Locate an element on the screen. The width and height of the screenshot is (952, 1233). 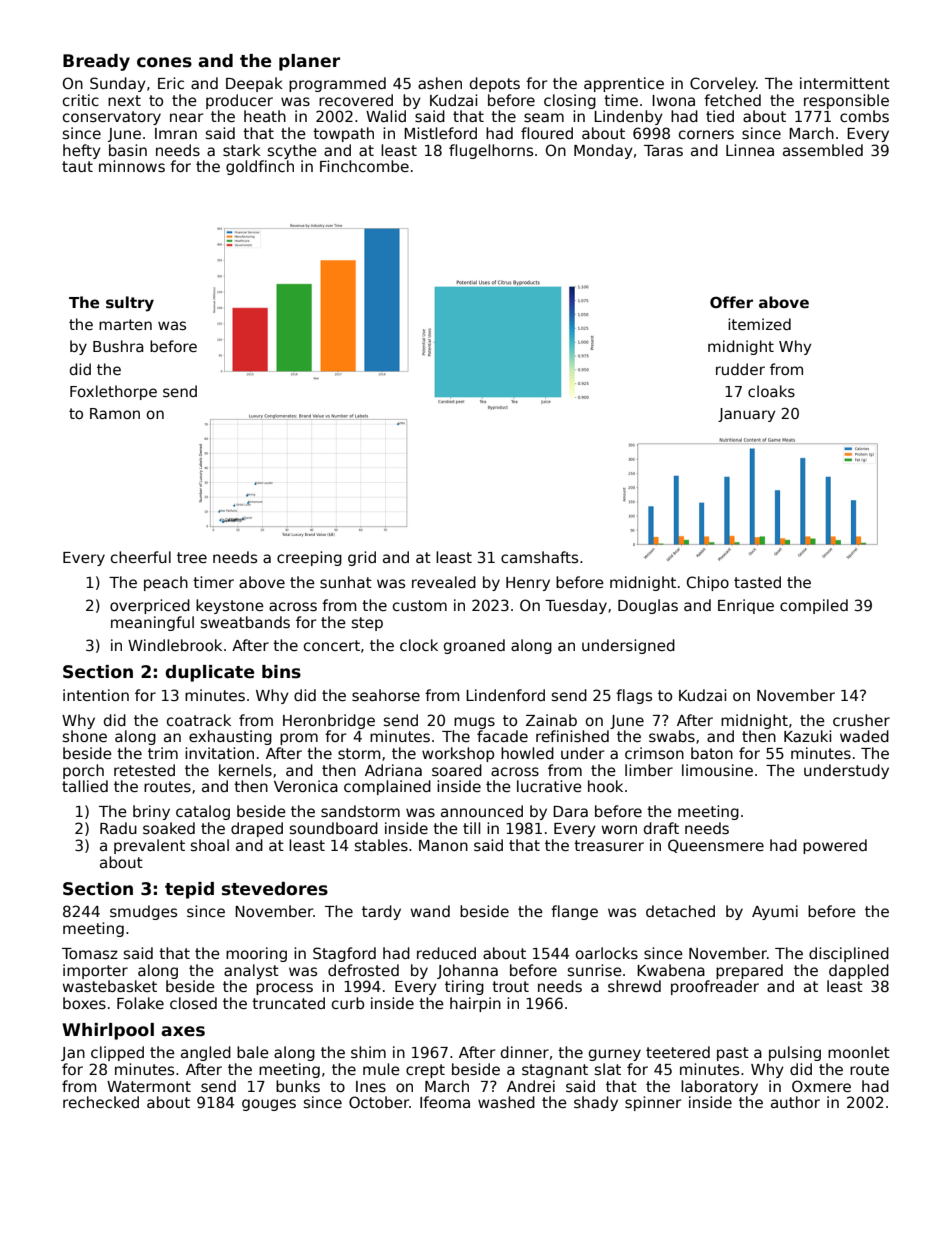
gouges is located at coordinates (269, 1105).
